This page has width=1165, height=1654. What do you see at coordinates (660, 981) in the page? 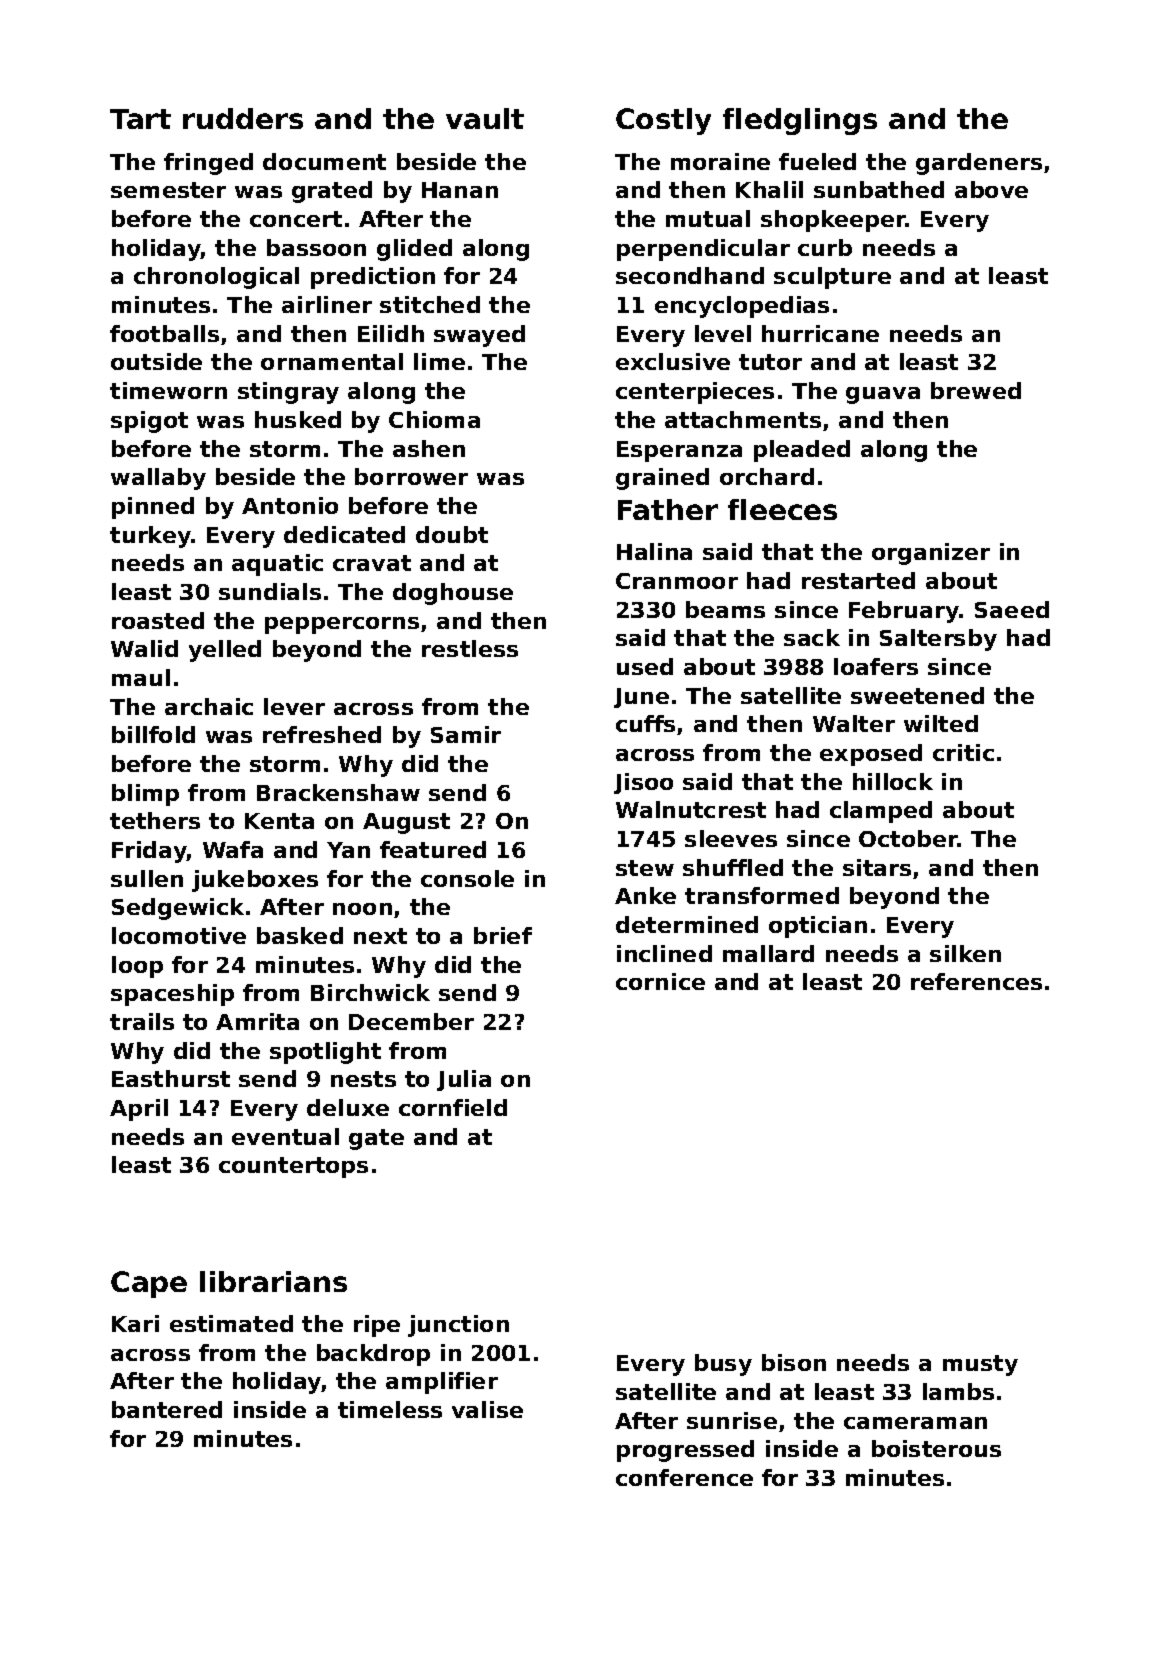
I see `cornice` at bounding box center [660, 981].
